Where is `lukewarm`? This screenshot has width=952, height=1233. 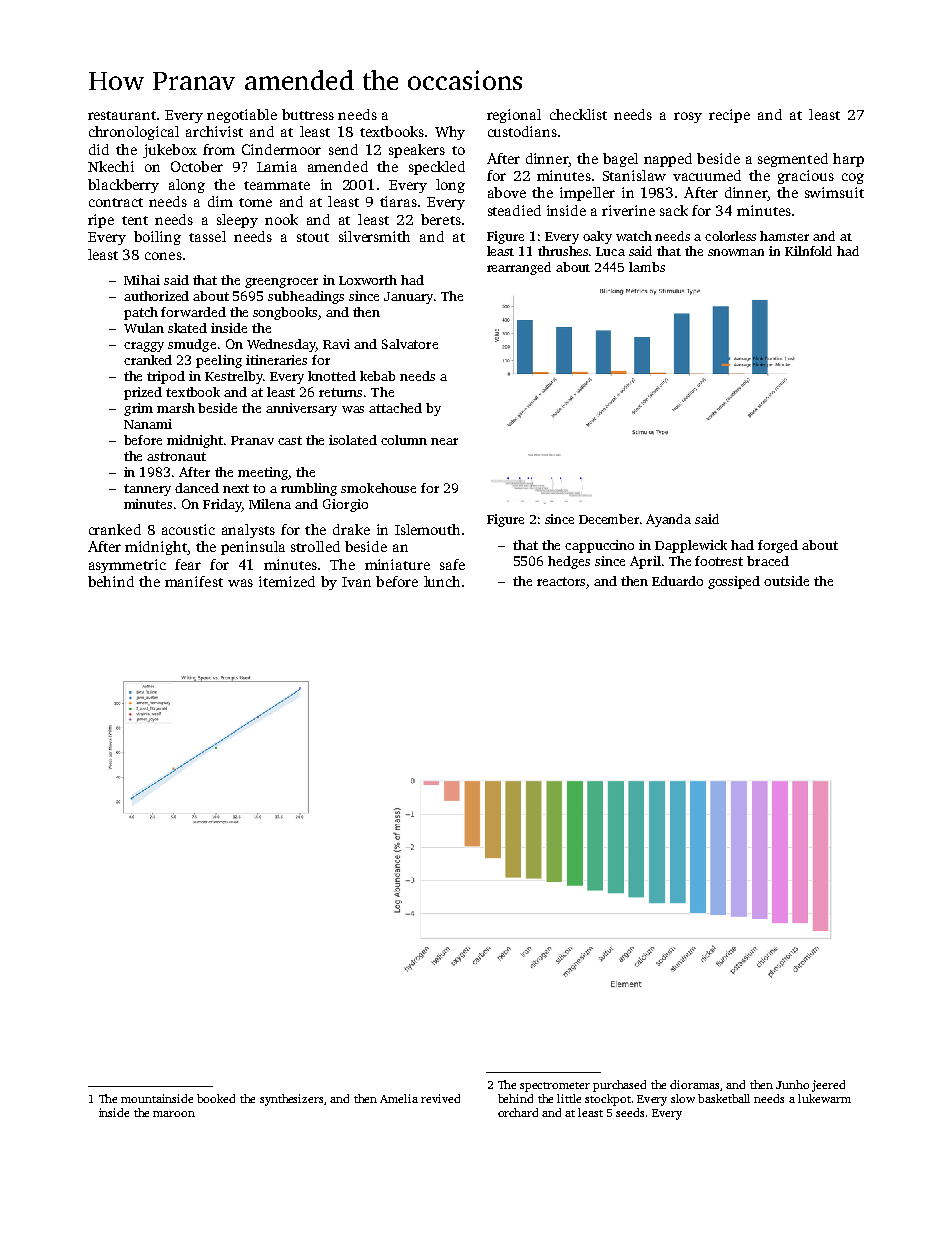 lukewarm is located at coordinates (824, 1098).
